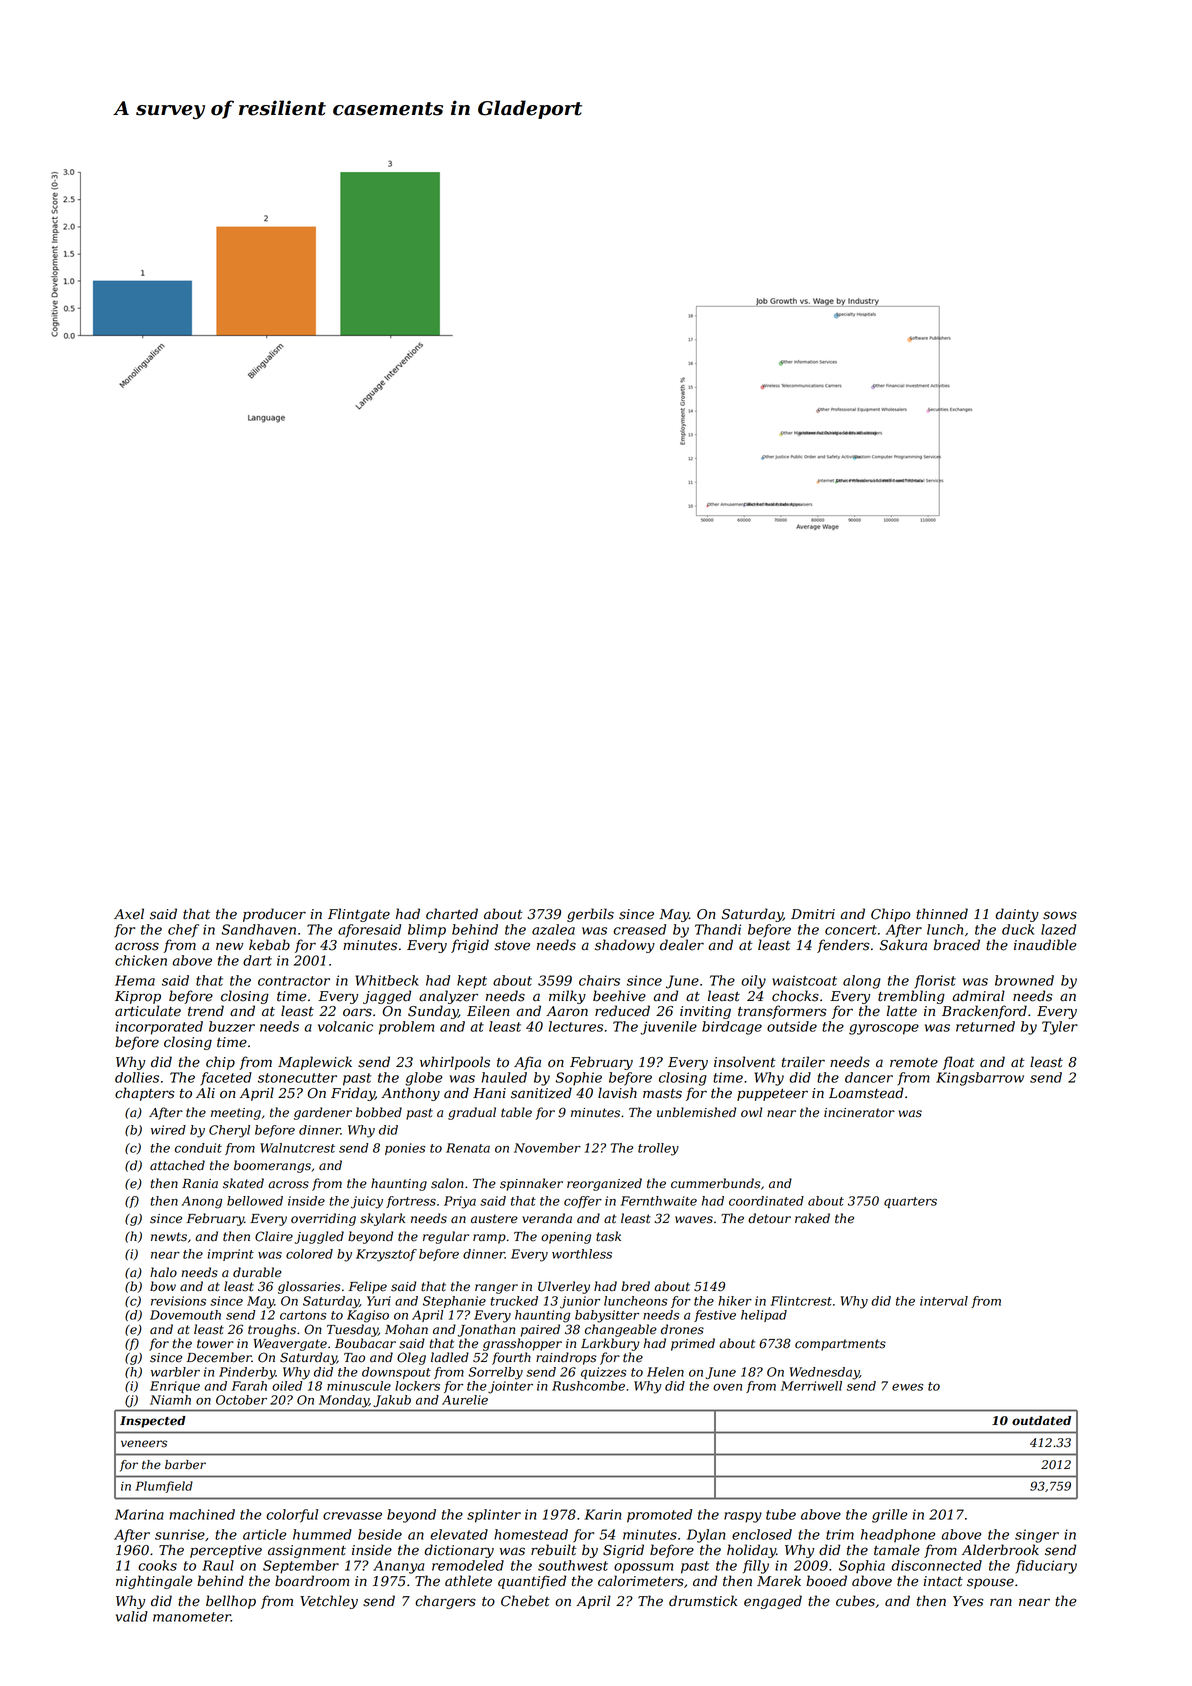 The image size is (1192, 1686). Describe the element at coordinates (1041, 1421) in the page. I see `outdated` at that location.
